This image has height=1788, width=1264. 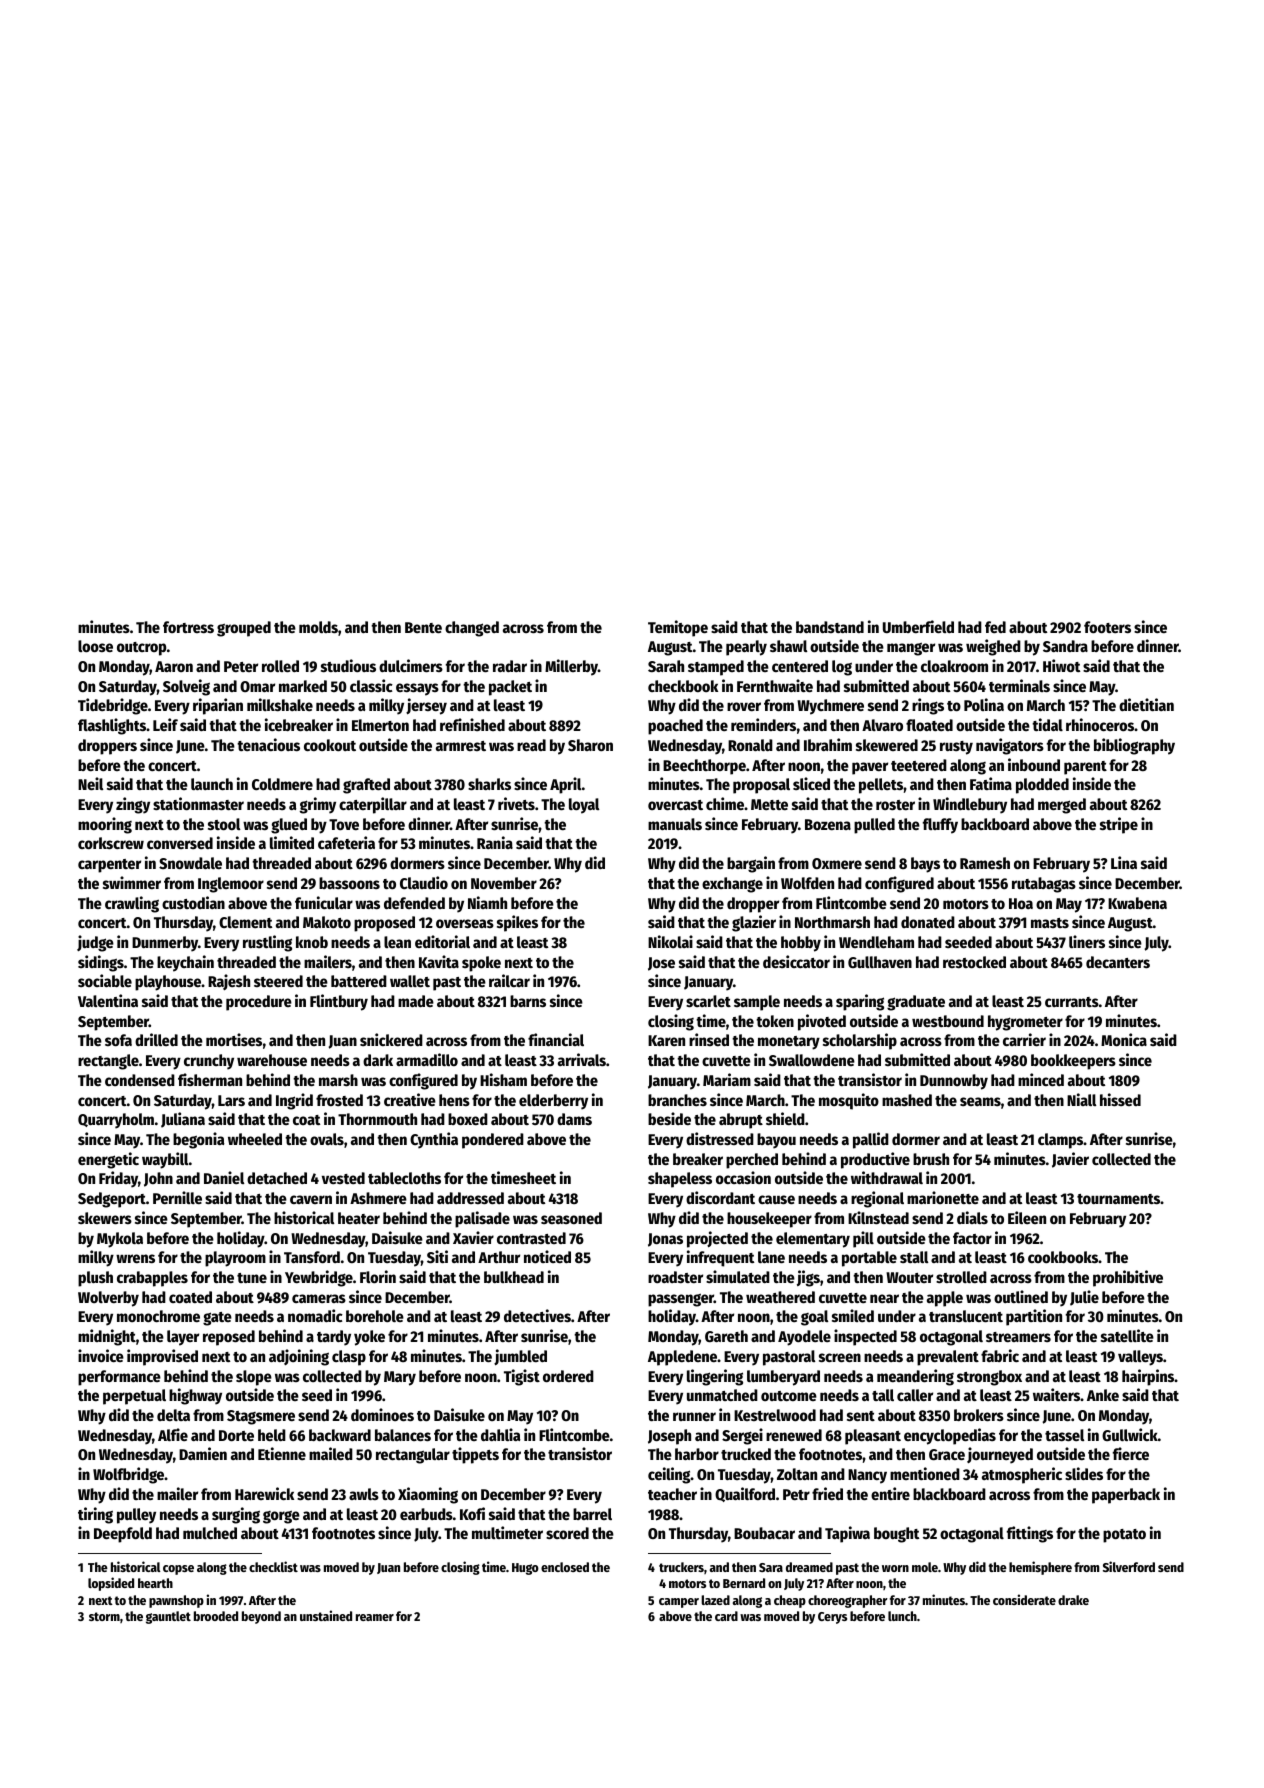 What do you see at coordinates (1119, 825) in the image?
I see `stripe` at bounding box center [1119, 825].
